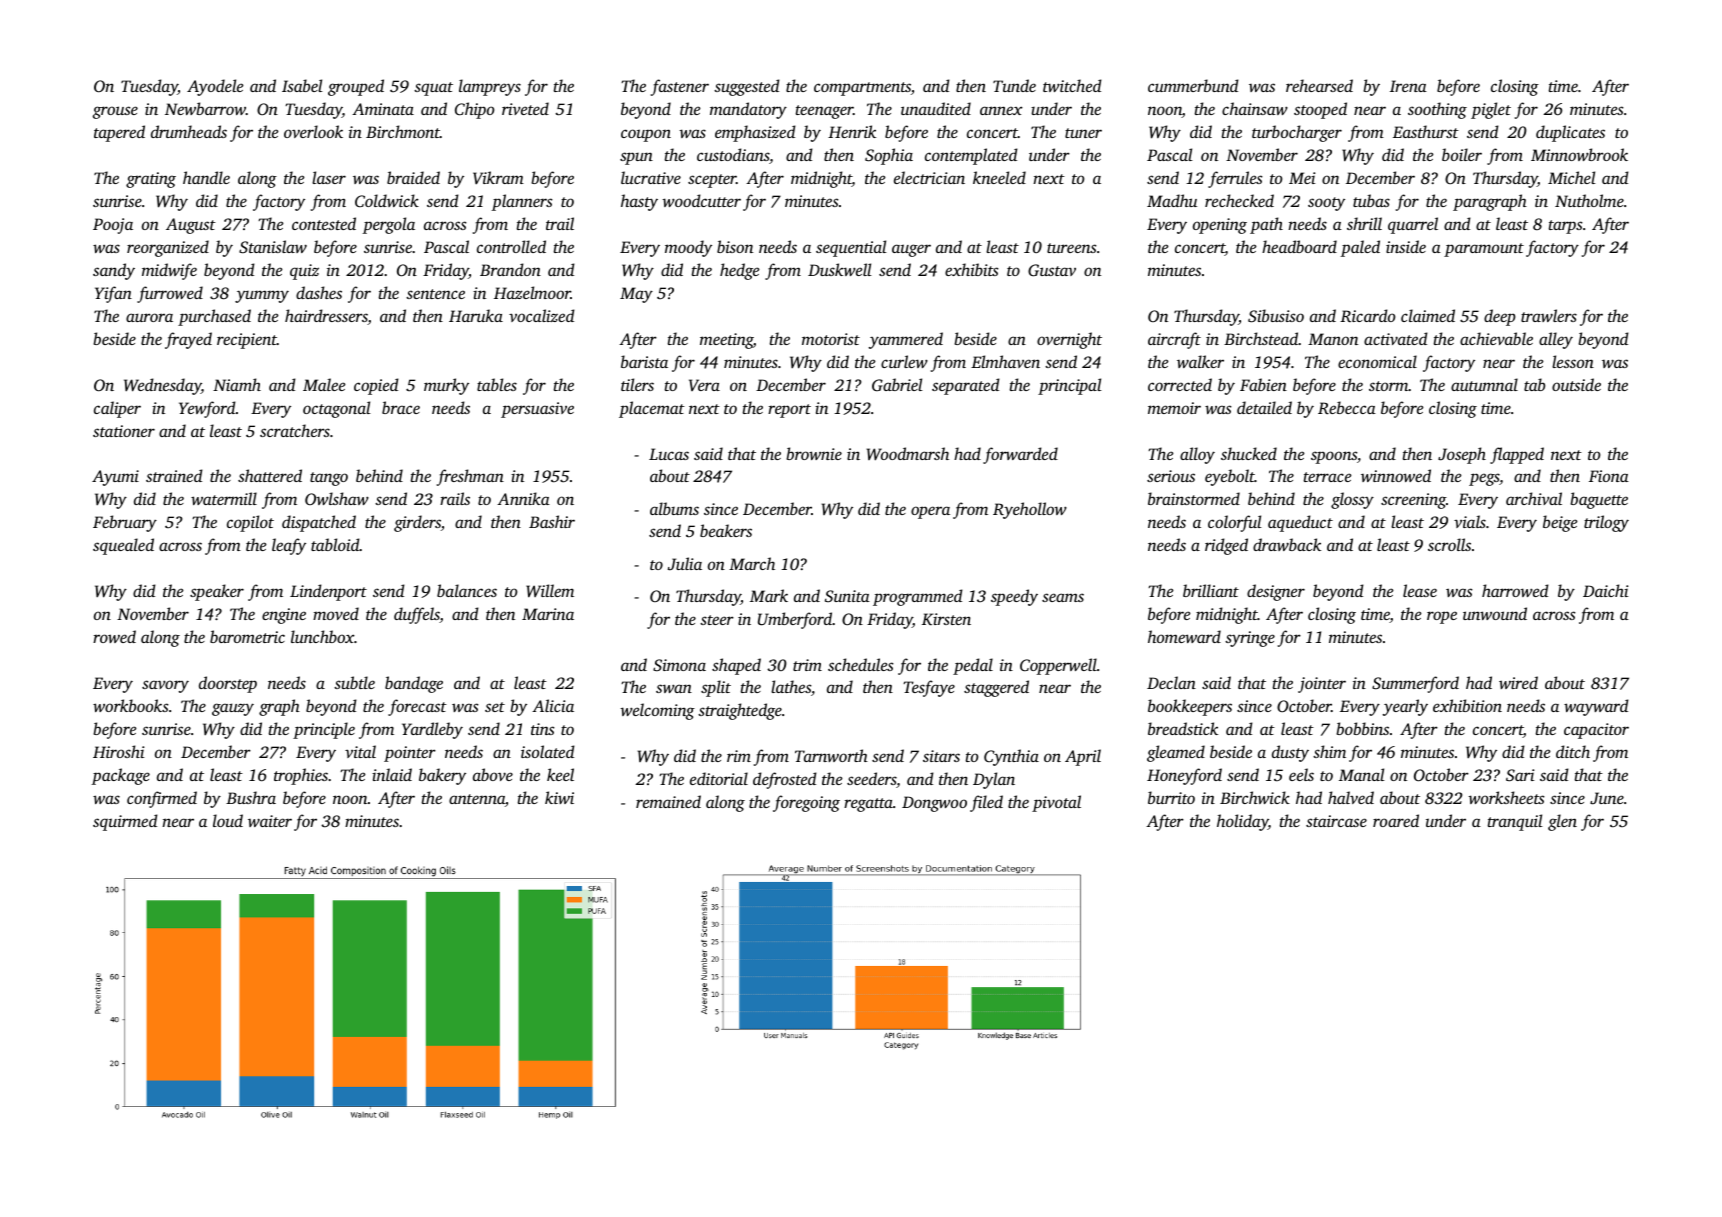 This image has height=1217, width=1722. Describe the element at coordinates (1428, 315) in the image. I see `claimed` at that location.
